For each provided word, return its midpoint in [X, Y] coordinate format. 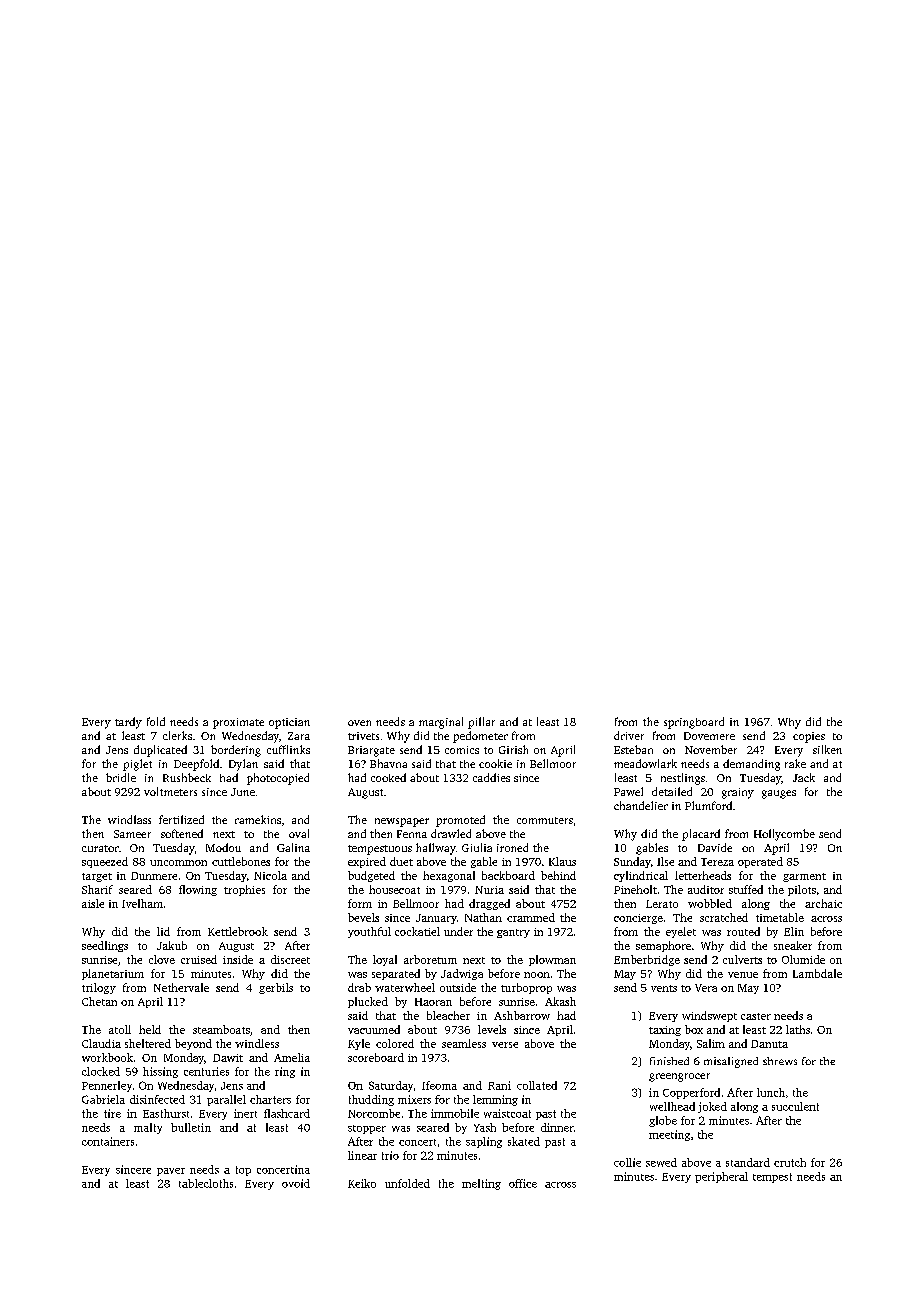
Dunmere [154, 876]
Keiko [362, 1183]
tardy [128, 723]
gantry [513, 933]
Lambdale [817, 973]
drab [359, 987]
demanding [751, 765]
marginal [441, 723]
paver [171, 1172]
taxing [665, 1031]
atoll [120, 1029]
